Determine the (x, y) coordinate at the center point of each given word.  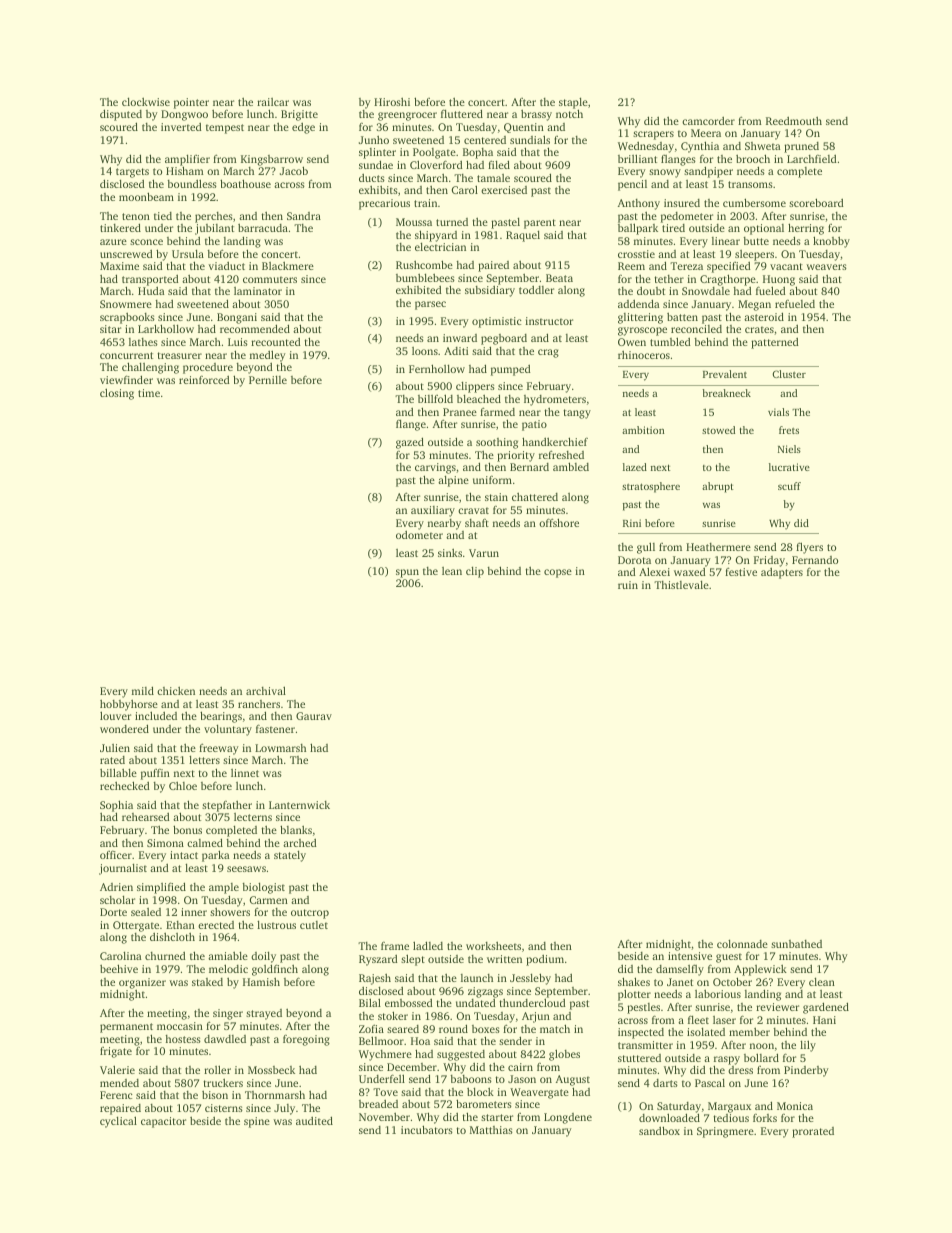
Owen (632, 342)
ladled (428, 945)
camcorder (708, 120)
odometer (419, 535)
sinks (450, 553)
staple (573, 104)
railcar (273, 102)
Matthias (491, 1130)
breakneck (726, 393)
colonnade (742, 944)
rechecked (125, 785)
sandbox (659, 1130)
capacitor (163, 1122)
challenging (150, 368)
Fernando (815, 560)
